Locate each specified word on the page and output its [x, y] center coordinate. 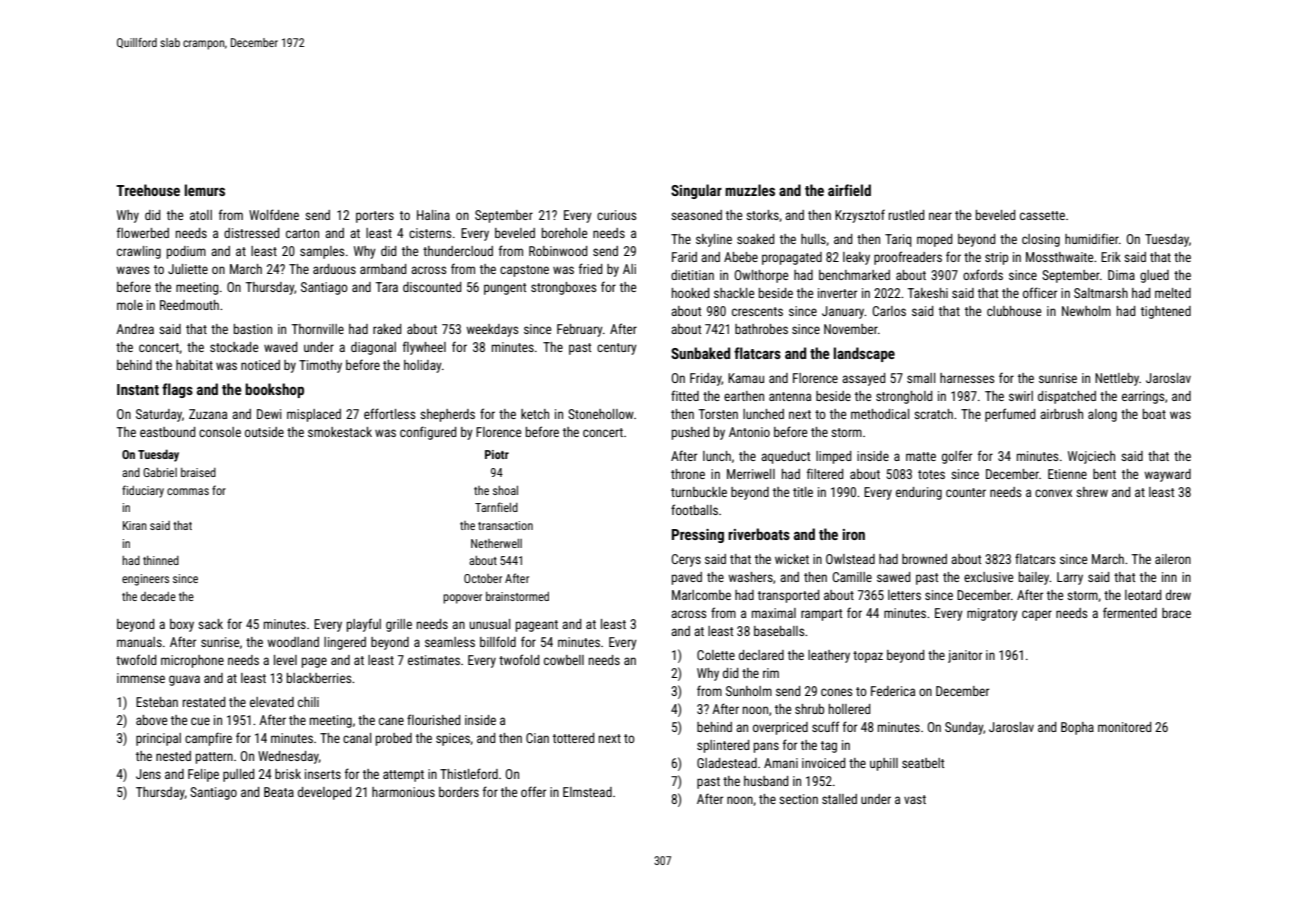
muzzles [750, 190]
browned [924, 559]
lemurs [205, 190]
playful [364, 625]
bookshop [274, 390]
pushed [690, 433]
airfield [849, 190]
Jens [148, 774]
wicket [792, 559]
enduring [919, 493]
